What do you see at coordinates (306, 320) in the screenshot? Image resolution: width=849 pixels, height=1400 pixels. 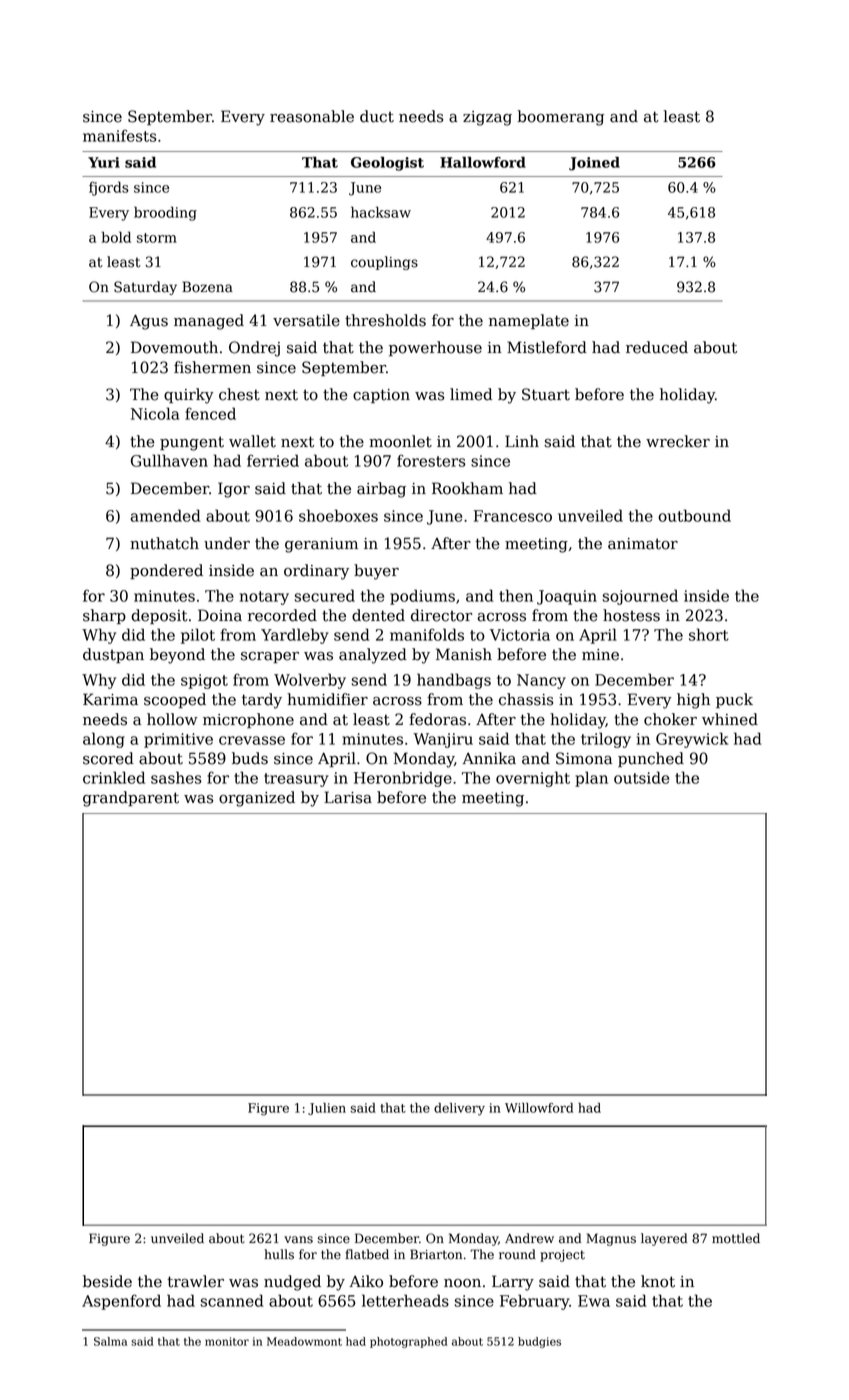 I see `versatile` at bounding box center [306, 320].
